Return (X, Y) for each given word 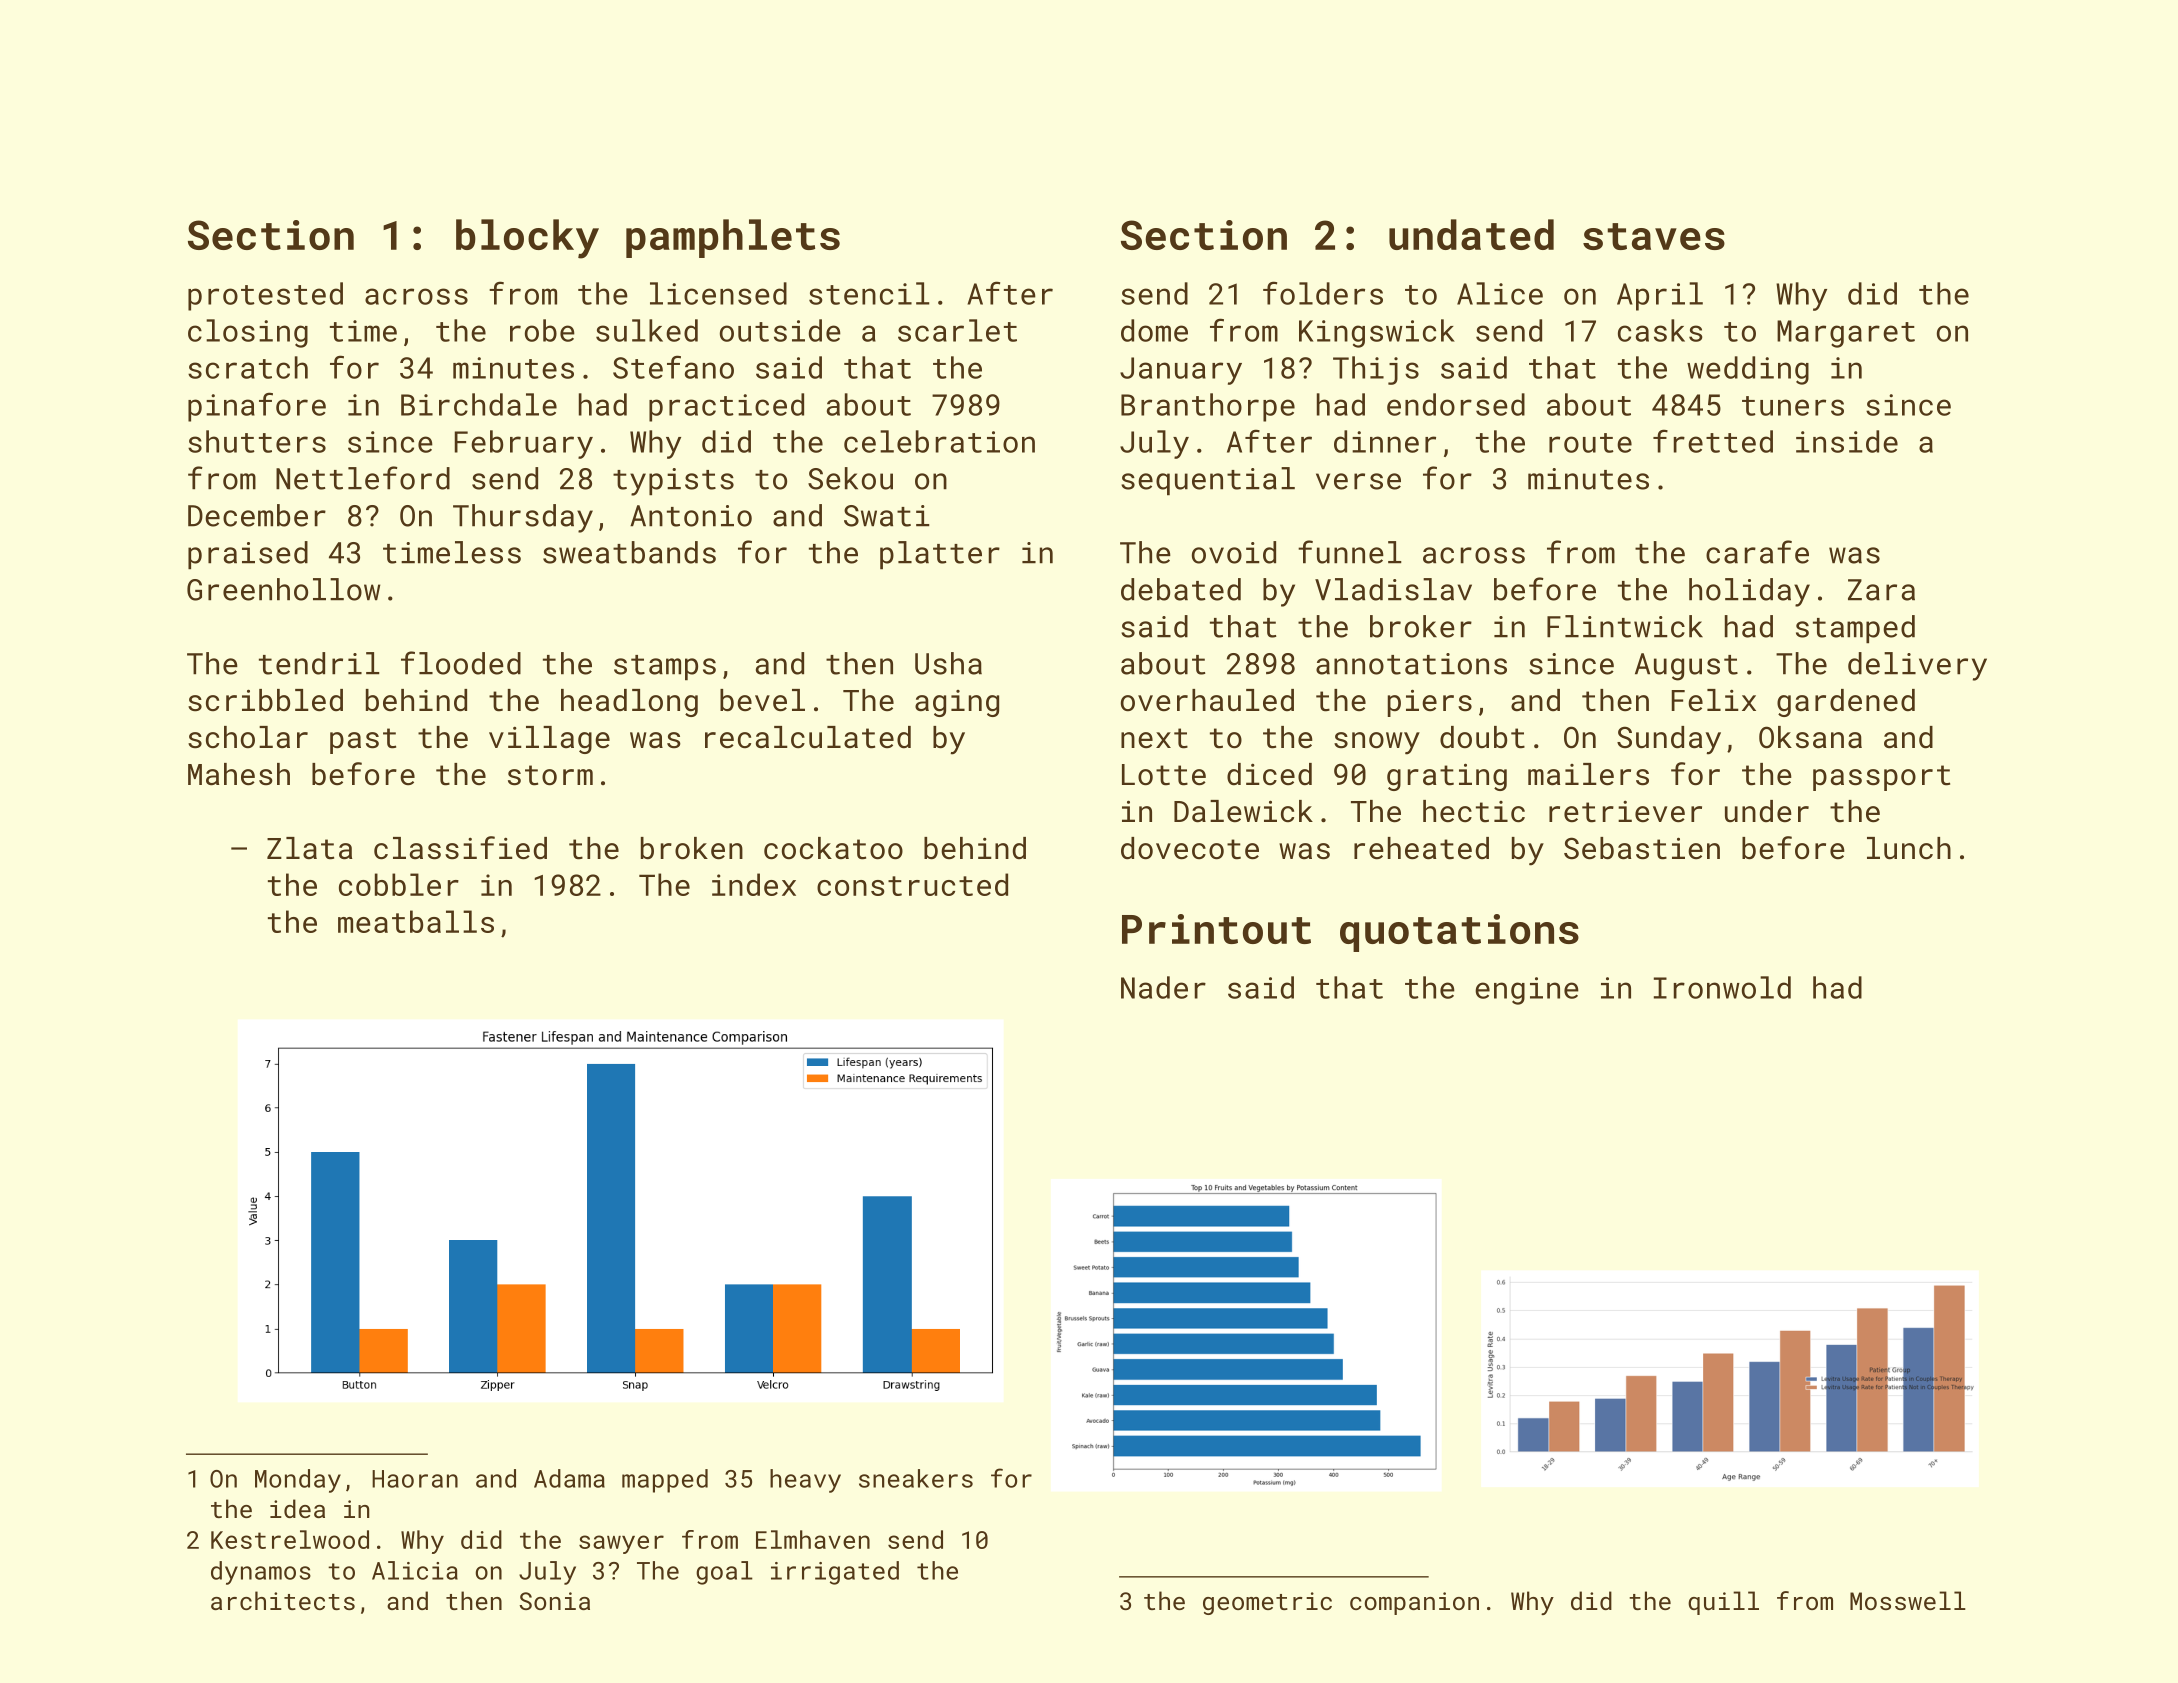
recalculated (808, 737)
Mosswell (1908, 1600)
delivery (1917, 666)
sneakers (916, 1478)
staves (1654, 236)
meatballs (416, 921)
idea (297, 1508)
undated (1471, 234)
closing (248, 333)
